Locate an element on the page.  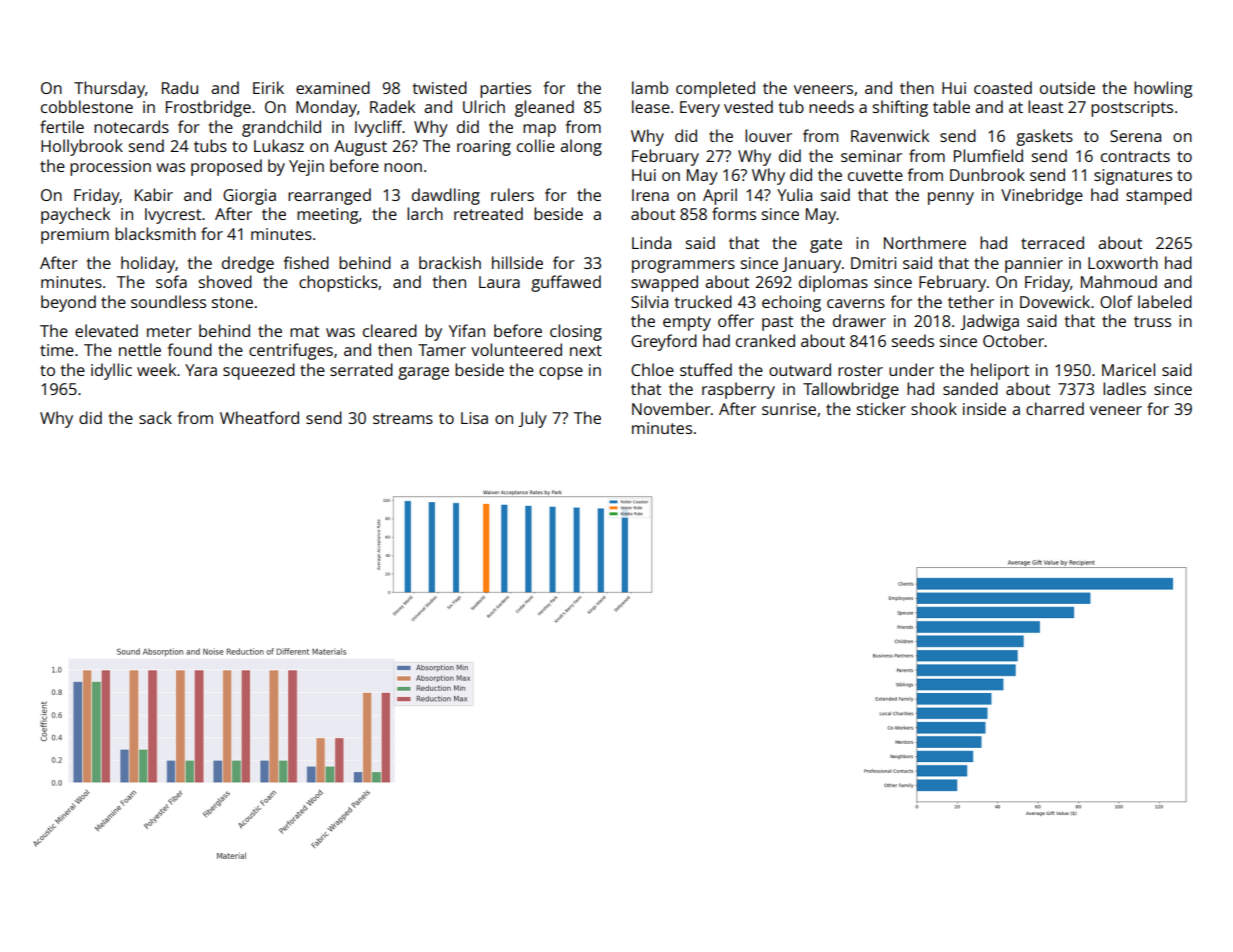
penny is located at coordinates (951, 198).
